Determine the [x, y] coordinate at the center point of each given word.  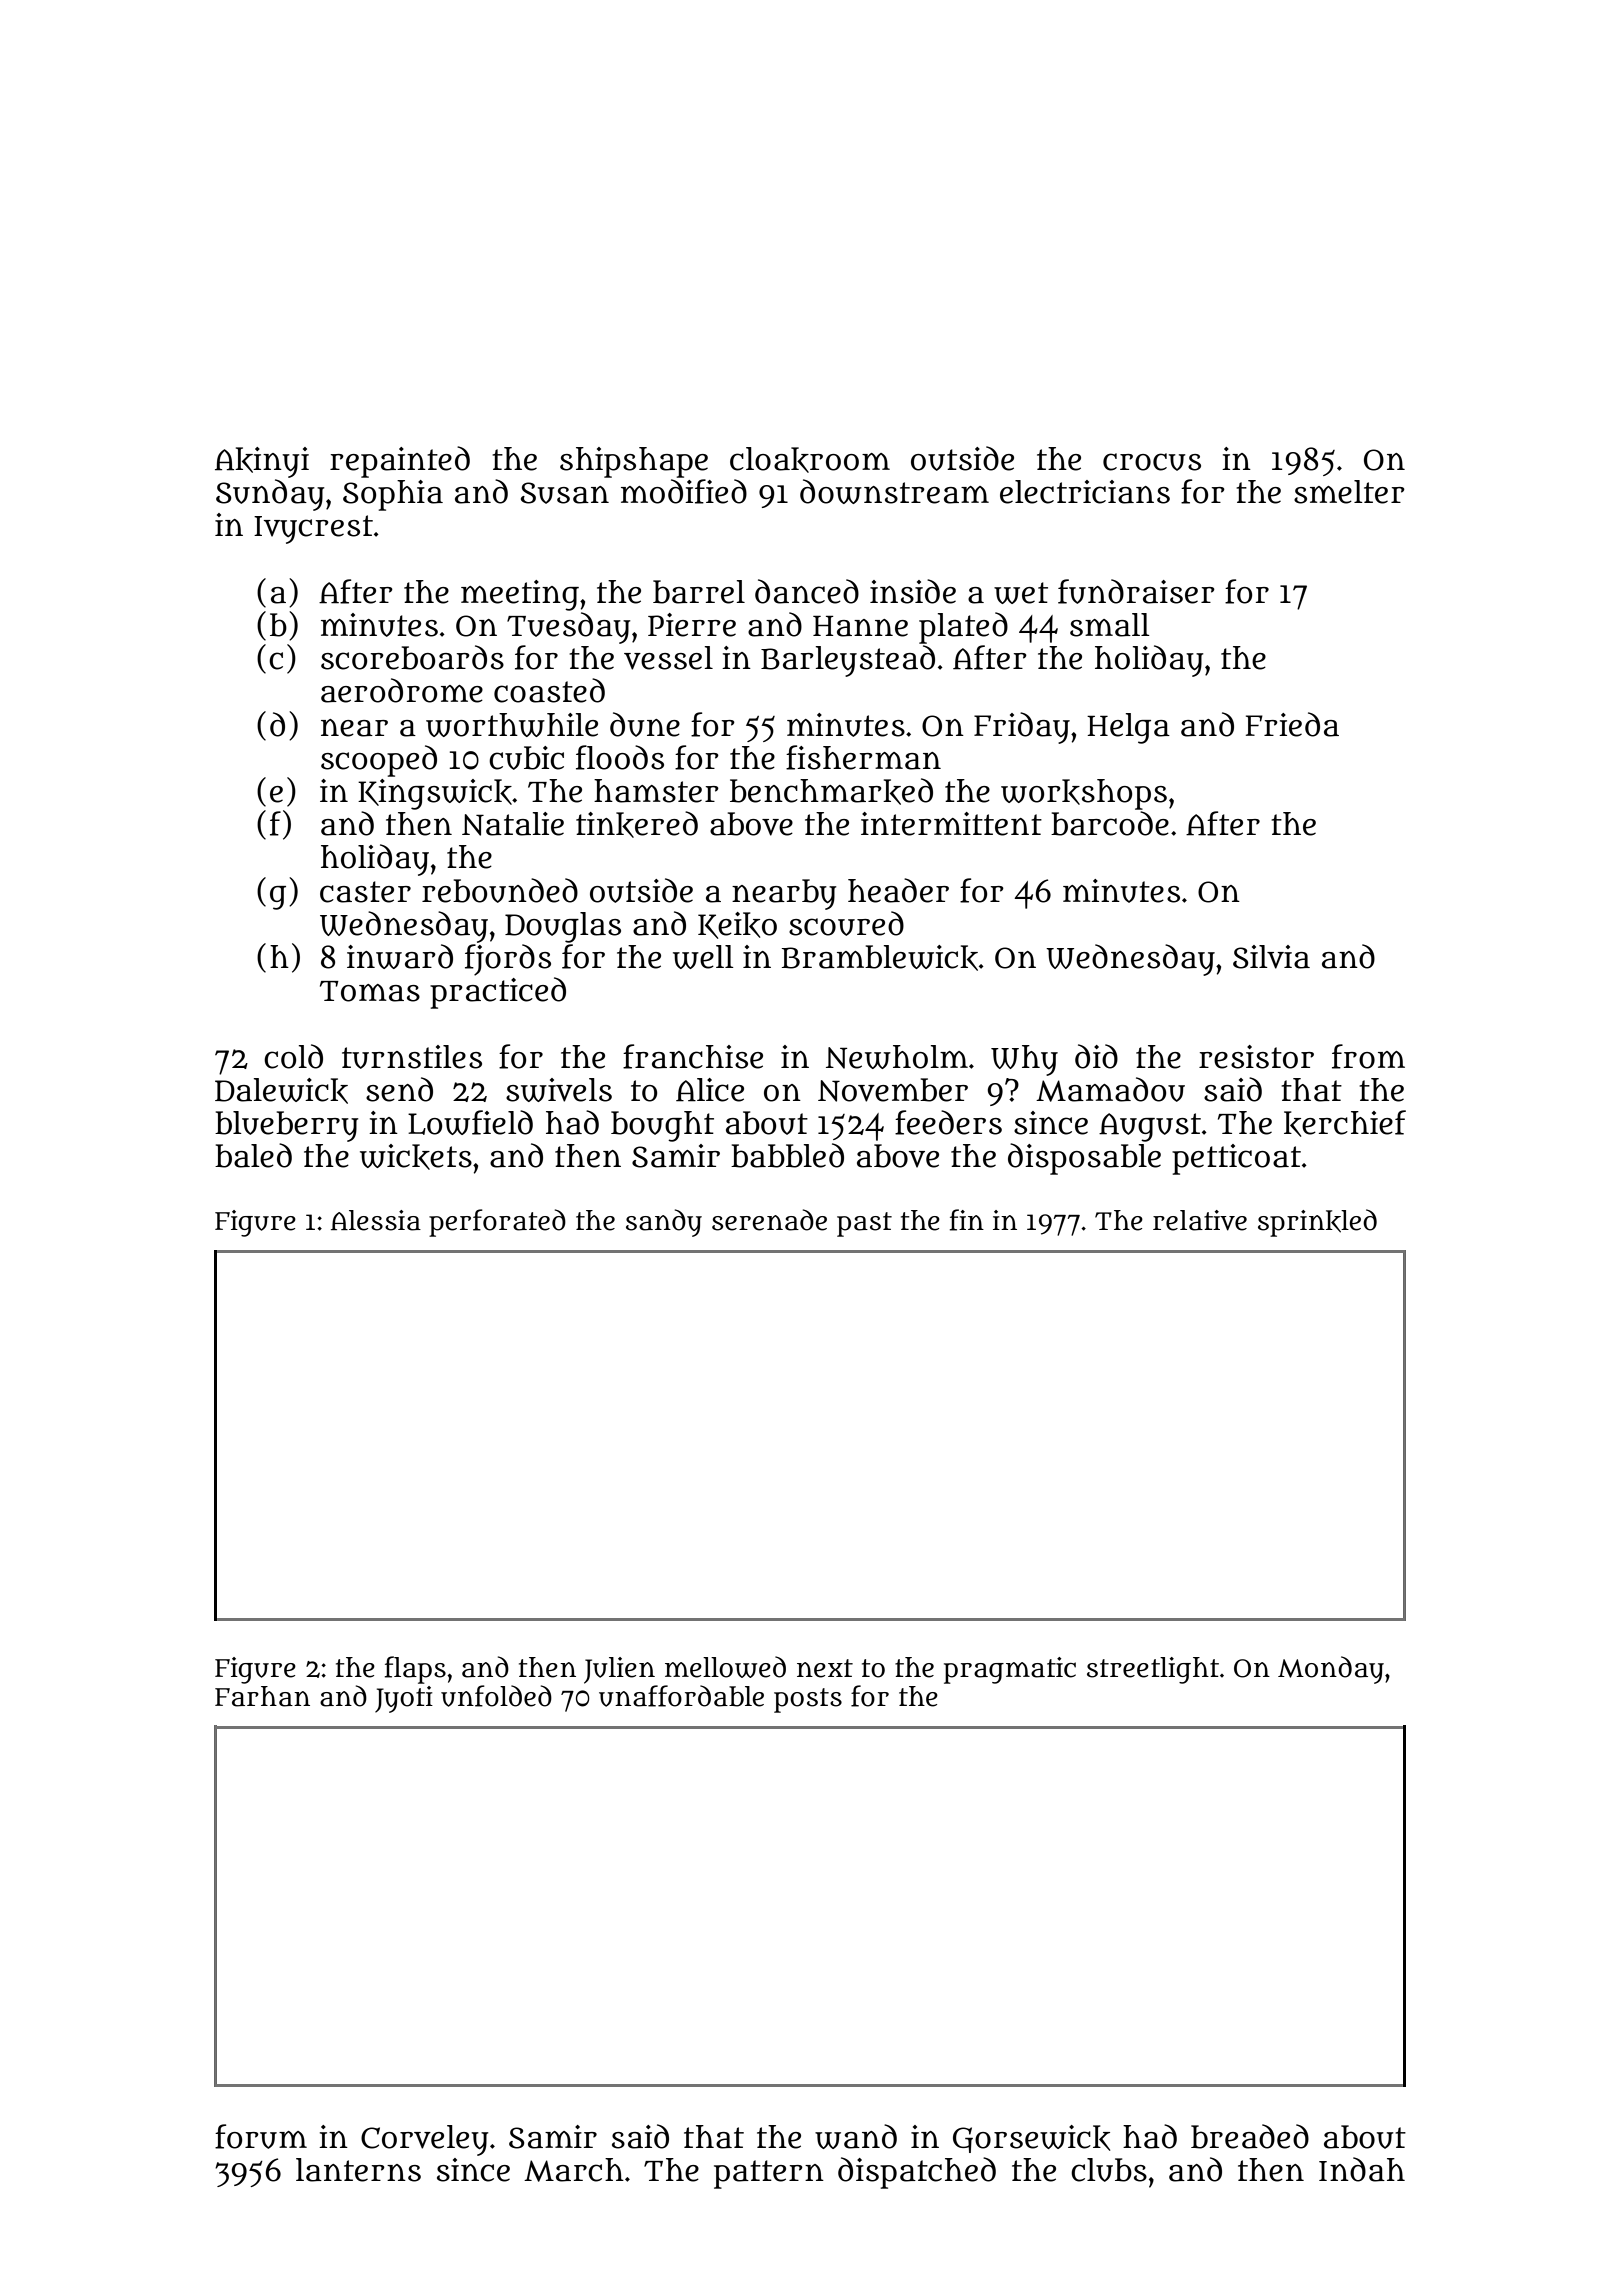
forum [261, 2136]
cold [293, 1056]
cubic [526, 758]
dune [645, 724]
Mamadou [1110, 1089]
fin [967, 1220]
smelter [1349, 492]
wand [856, 2136]
